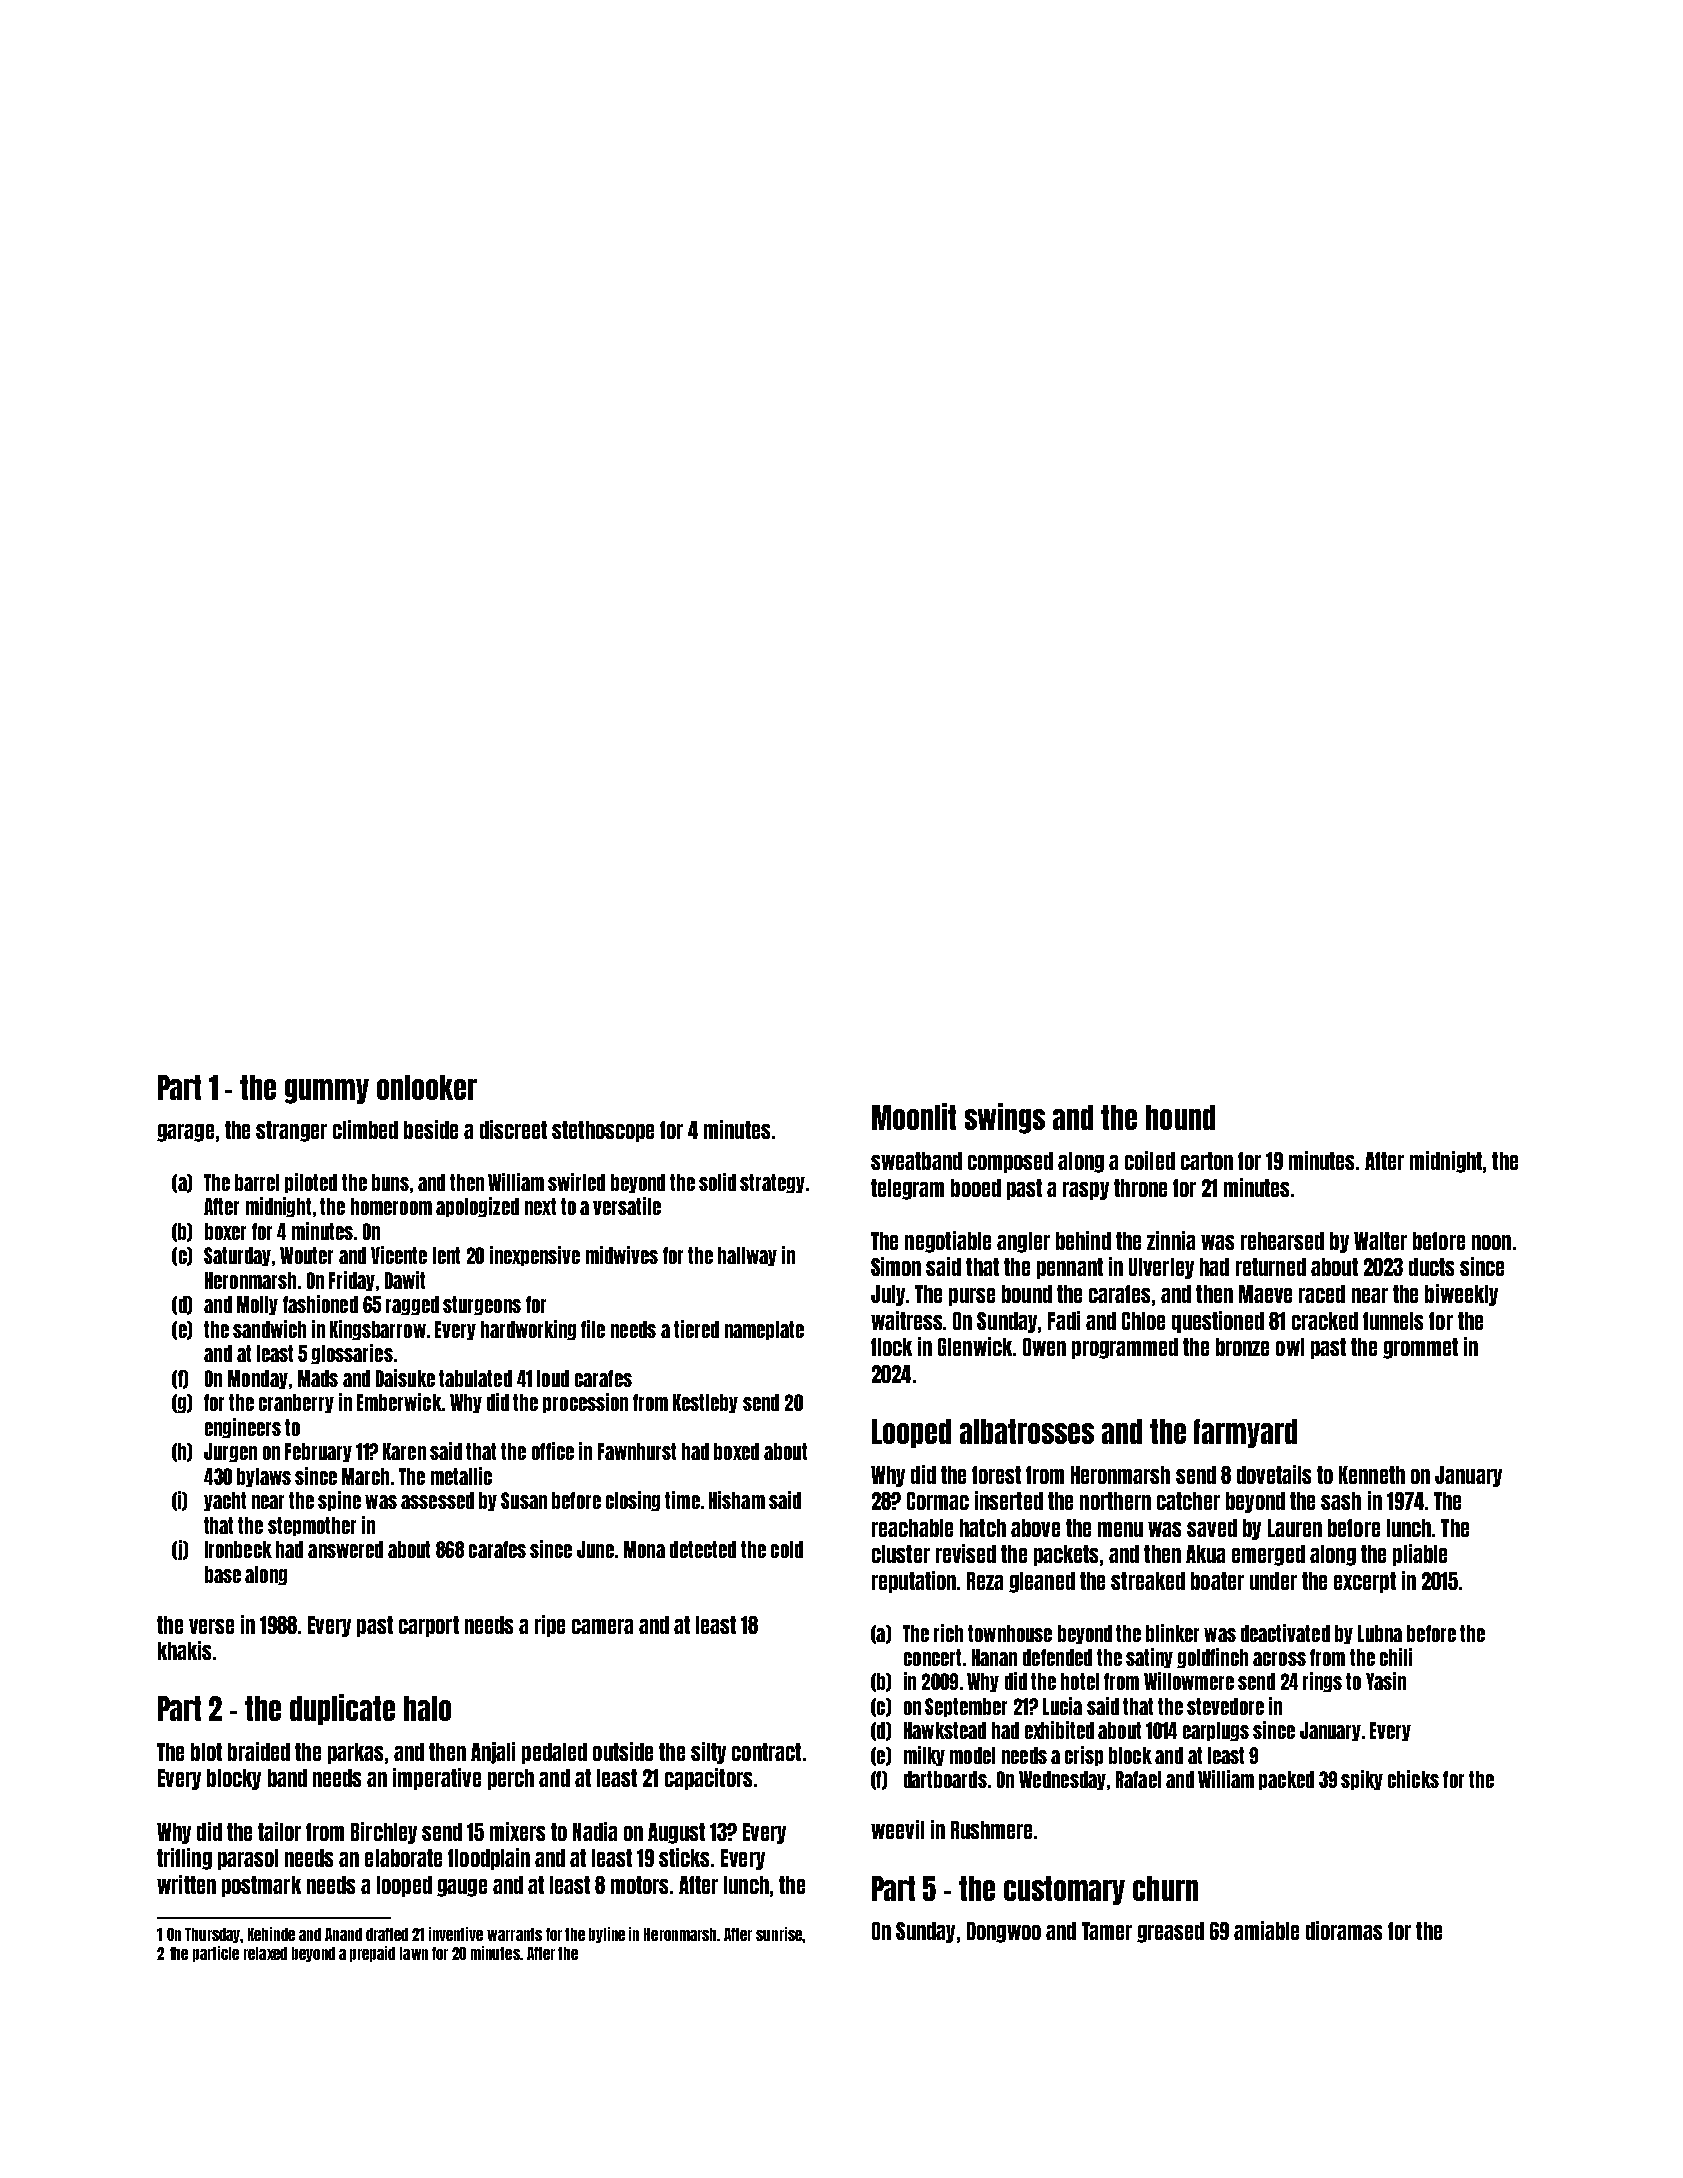 Image resolution: width=1683 pixels, height=2178 pixels. What do you see at coordinates (996, 1475) in the screenshot?
I see `forest` at bounding box center [996, 1475].
